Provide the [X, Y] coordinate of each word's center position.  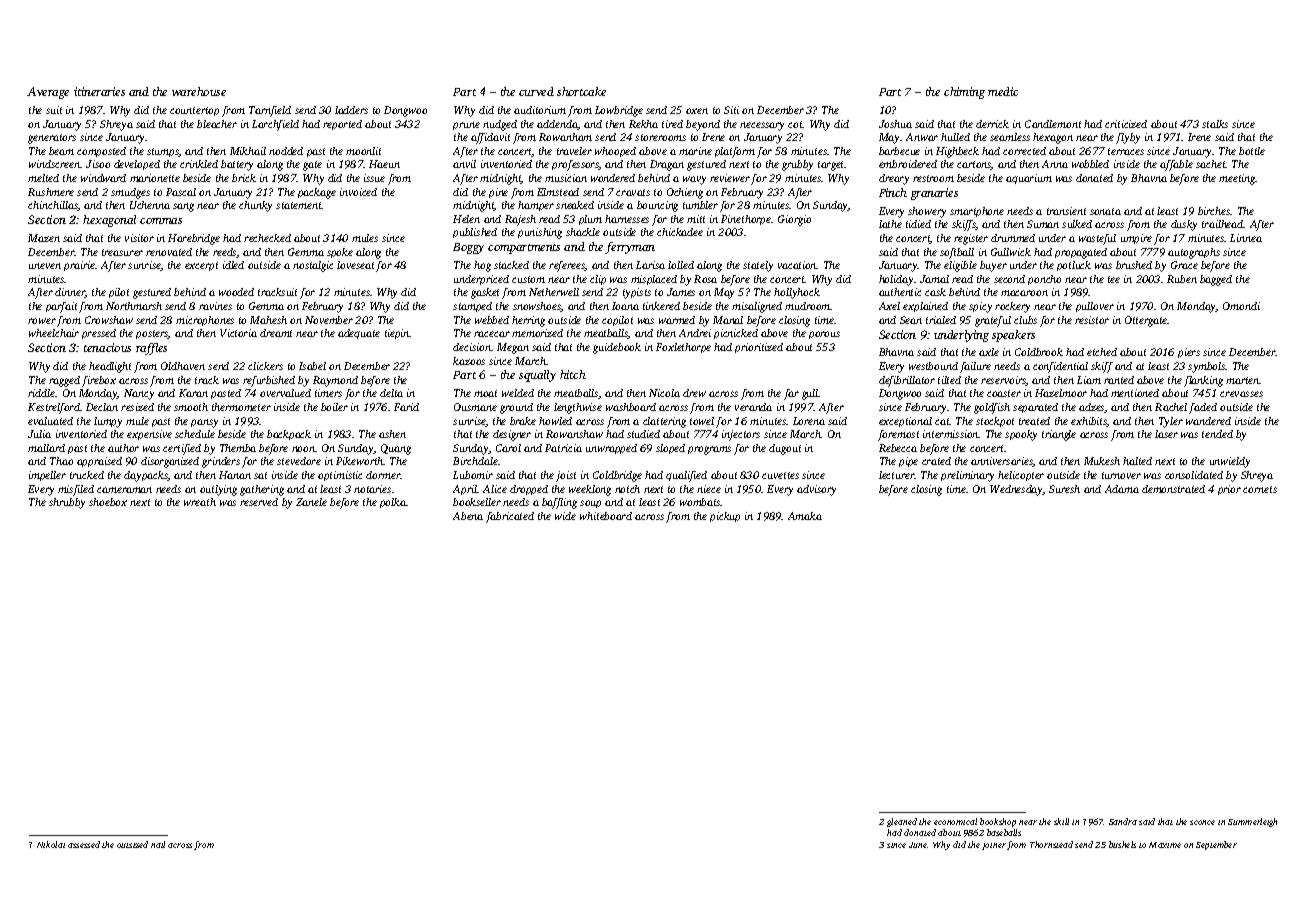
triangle [1059, 435]
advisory [816, 490]
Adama [1122, 489]
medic [1003, 91]
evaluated [50, 421]
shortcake [581, 91]
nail [158, 844]
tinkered [661, 306]
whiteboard [606, 516]
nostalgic [313, 266]
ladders [351, 110]
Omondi [1241, 306]
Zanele [311, 502]
